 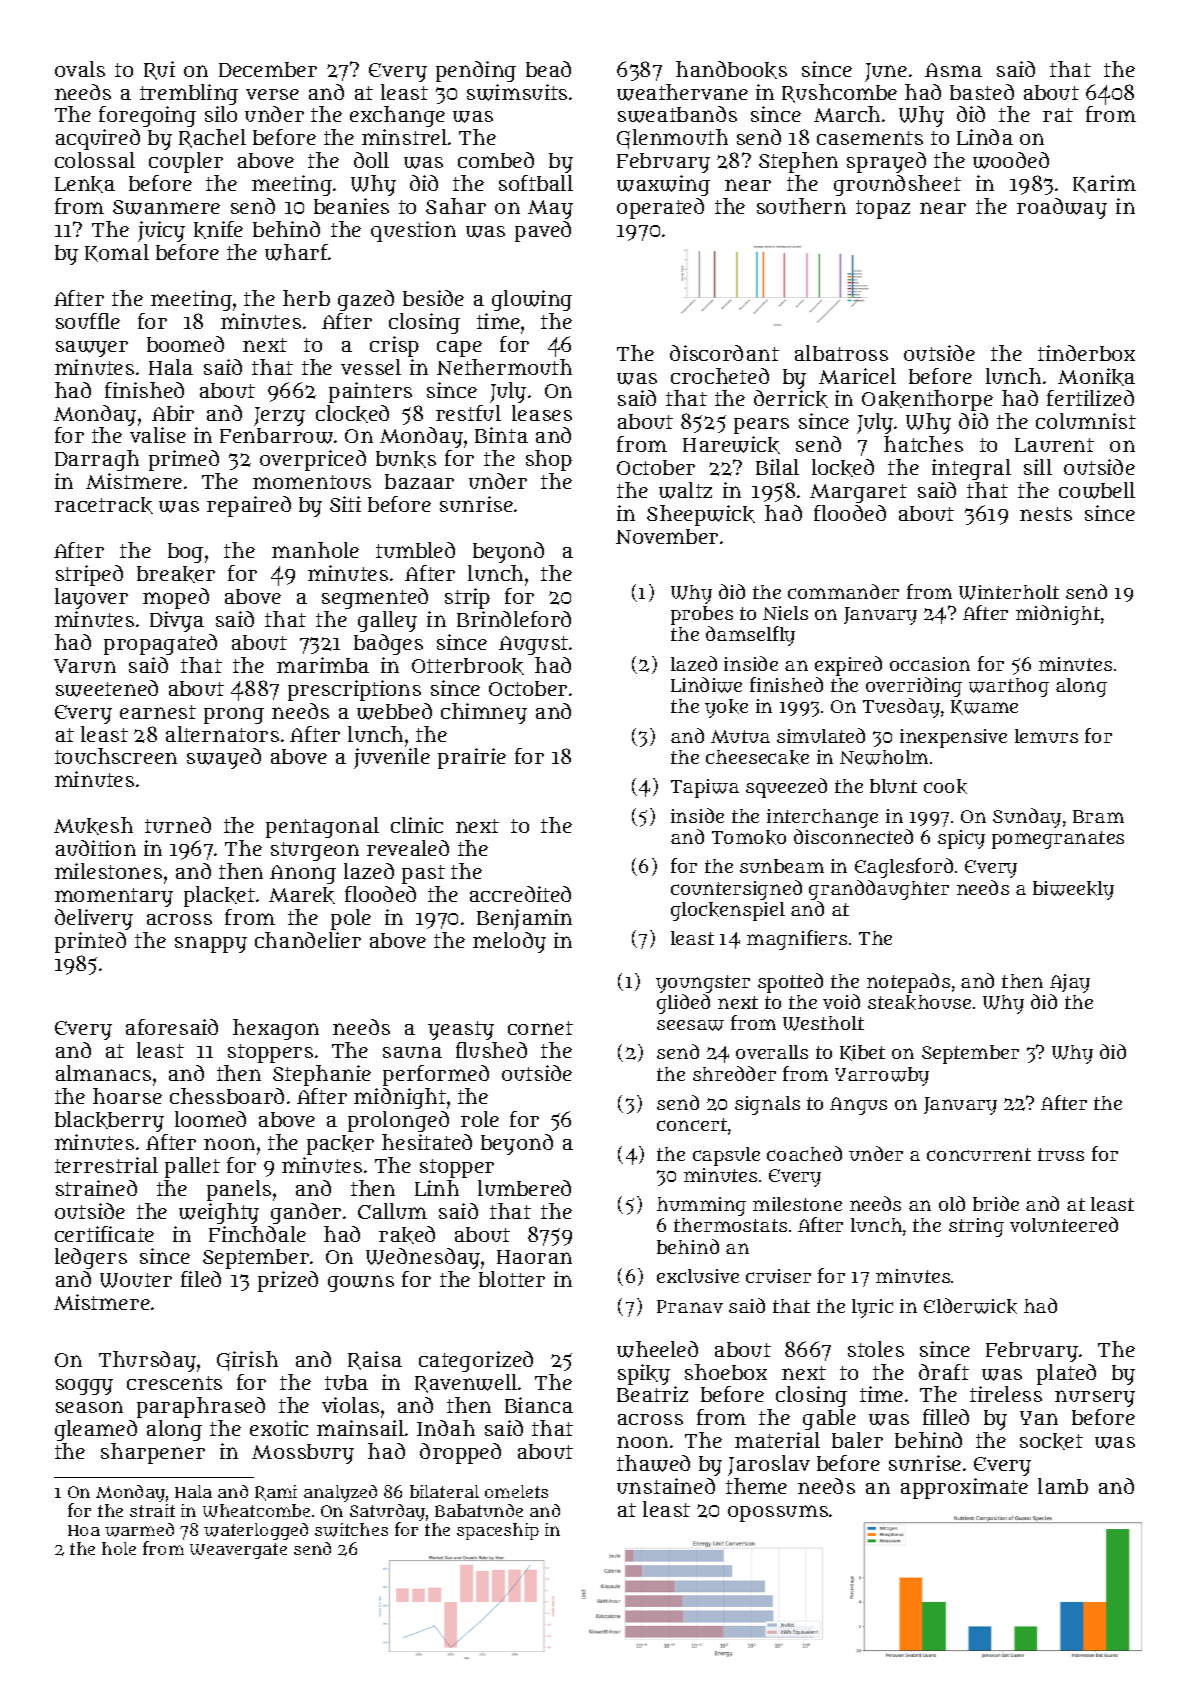 I want to click on seesaw, so click(x=690, y=1025).
